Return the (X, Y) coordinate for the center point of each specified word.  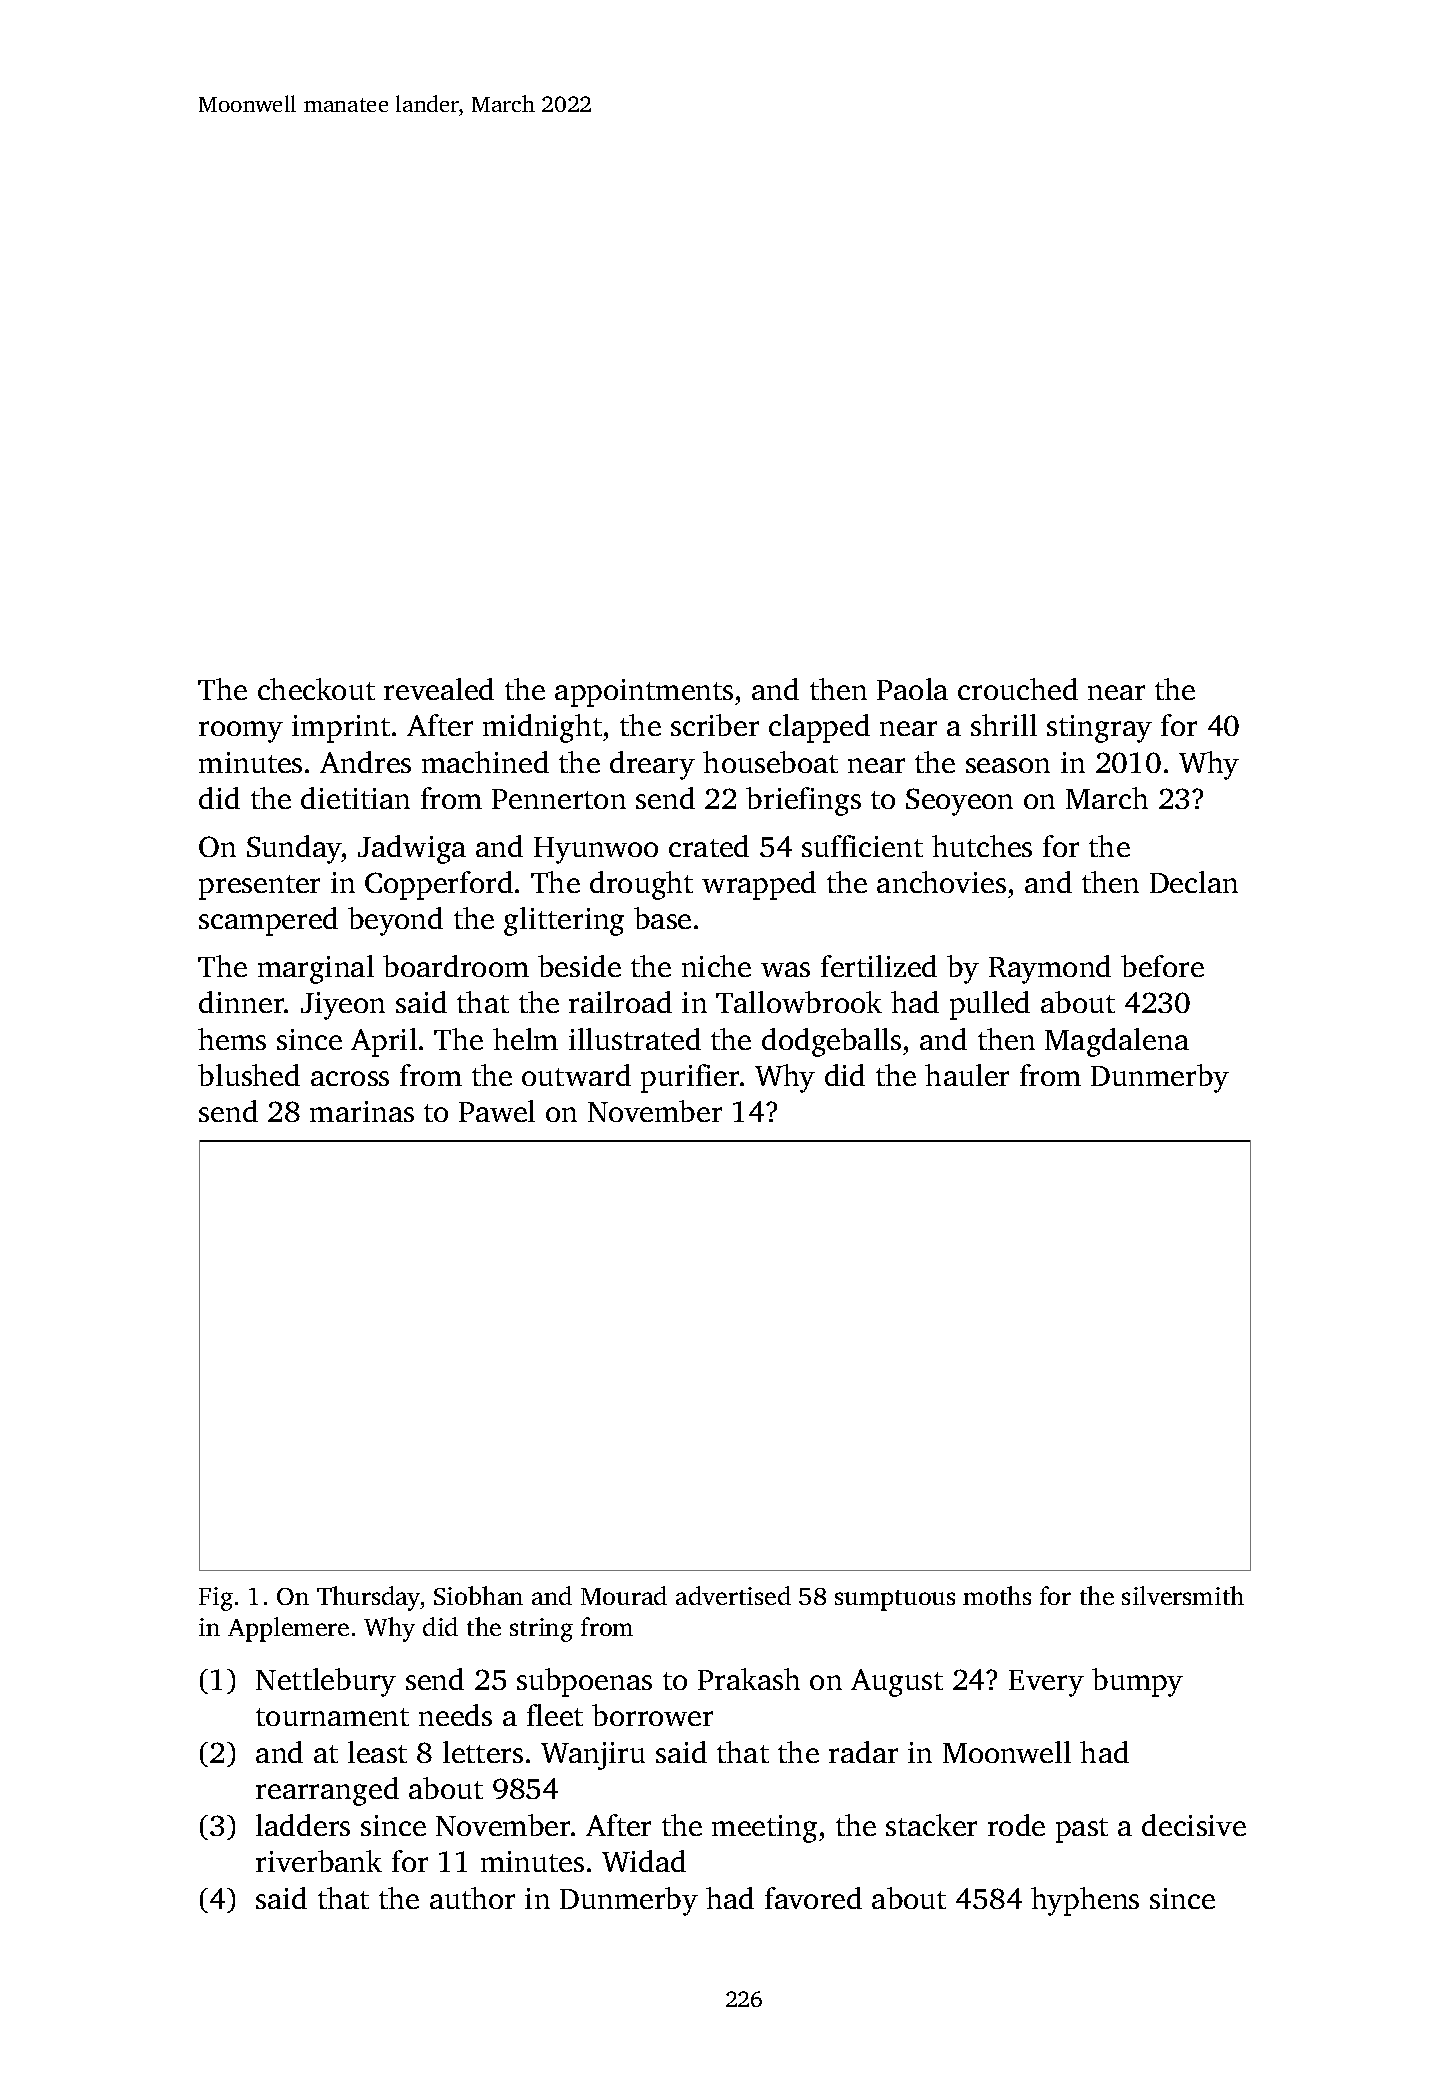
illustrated (635, 1039)
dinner (242, 1002)
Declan (1194, 882)
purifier (690, 1078)
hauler (967, 1075)
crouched (1018, 689)
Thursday (368, 1598)
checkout (316, 689)
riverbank (319, 1861)
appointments (644, 693)
